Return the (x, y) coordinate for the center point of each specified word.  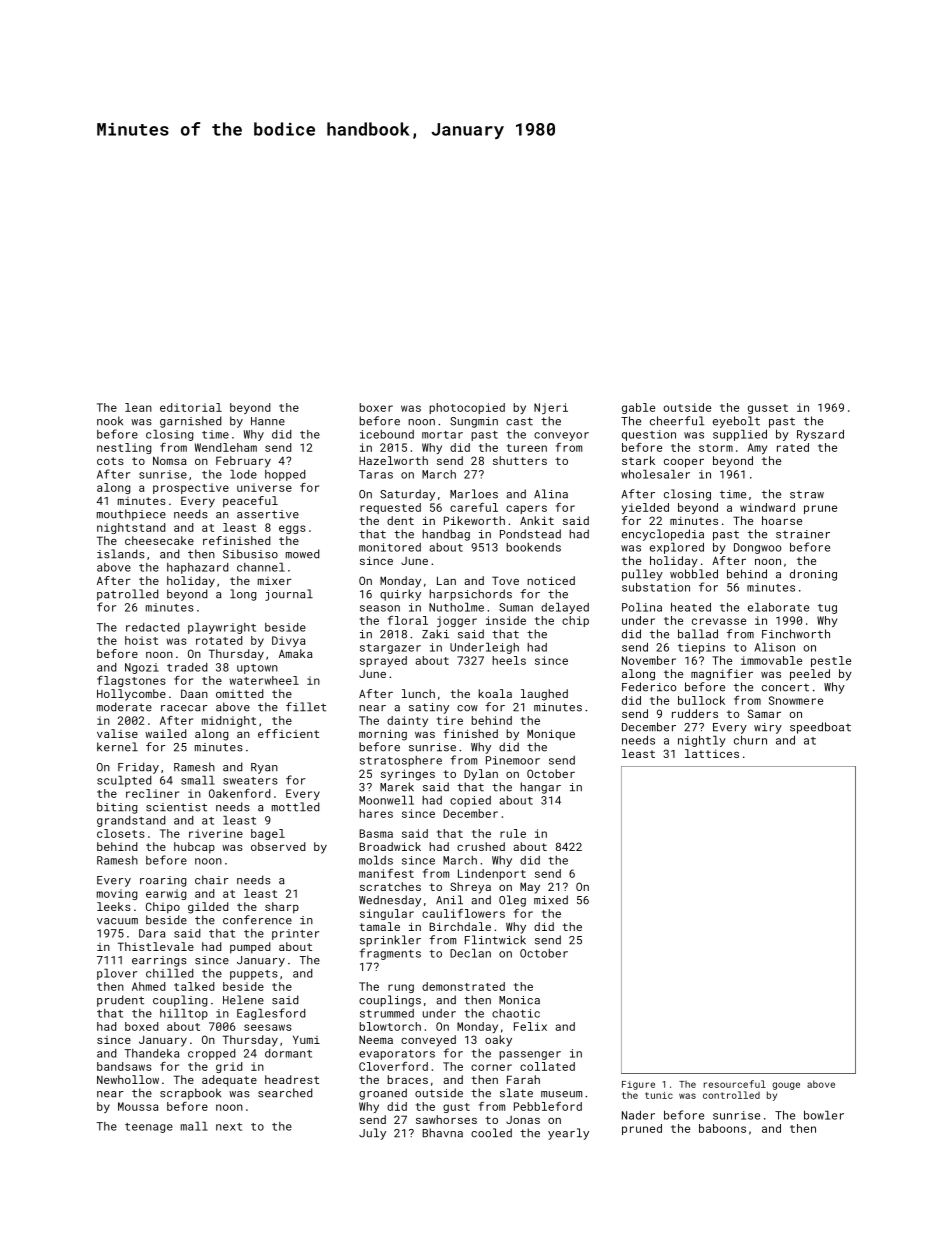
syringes (408, 775)
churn (750, 740)
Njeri (551, 408)
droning (813, 575)
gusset (768, 409)
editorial (191, 407)
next (229, 1127)
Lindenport (492, 874)
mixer (274, 581)
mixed (551, 900)
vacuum (117, 921)
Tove (505, 580)
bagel (268, 834)
